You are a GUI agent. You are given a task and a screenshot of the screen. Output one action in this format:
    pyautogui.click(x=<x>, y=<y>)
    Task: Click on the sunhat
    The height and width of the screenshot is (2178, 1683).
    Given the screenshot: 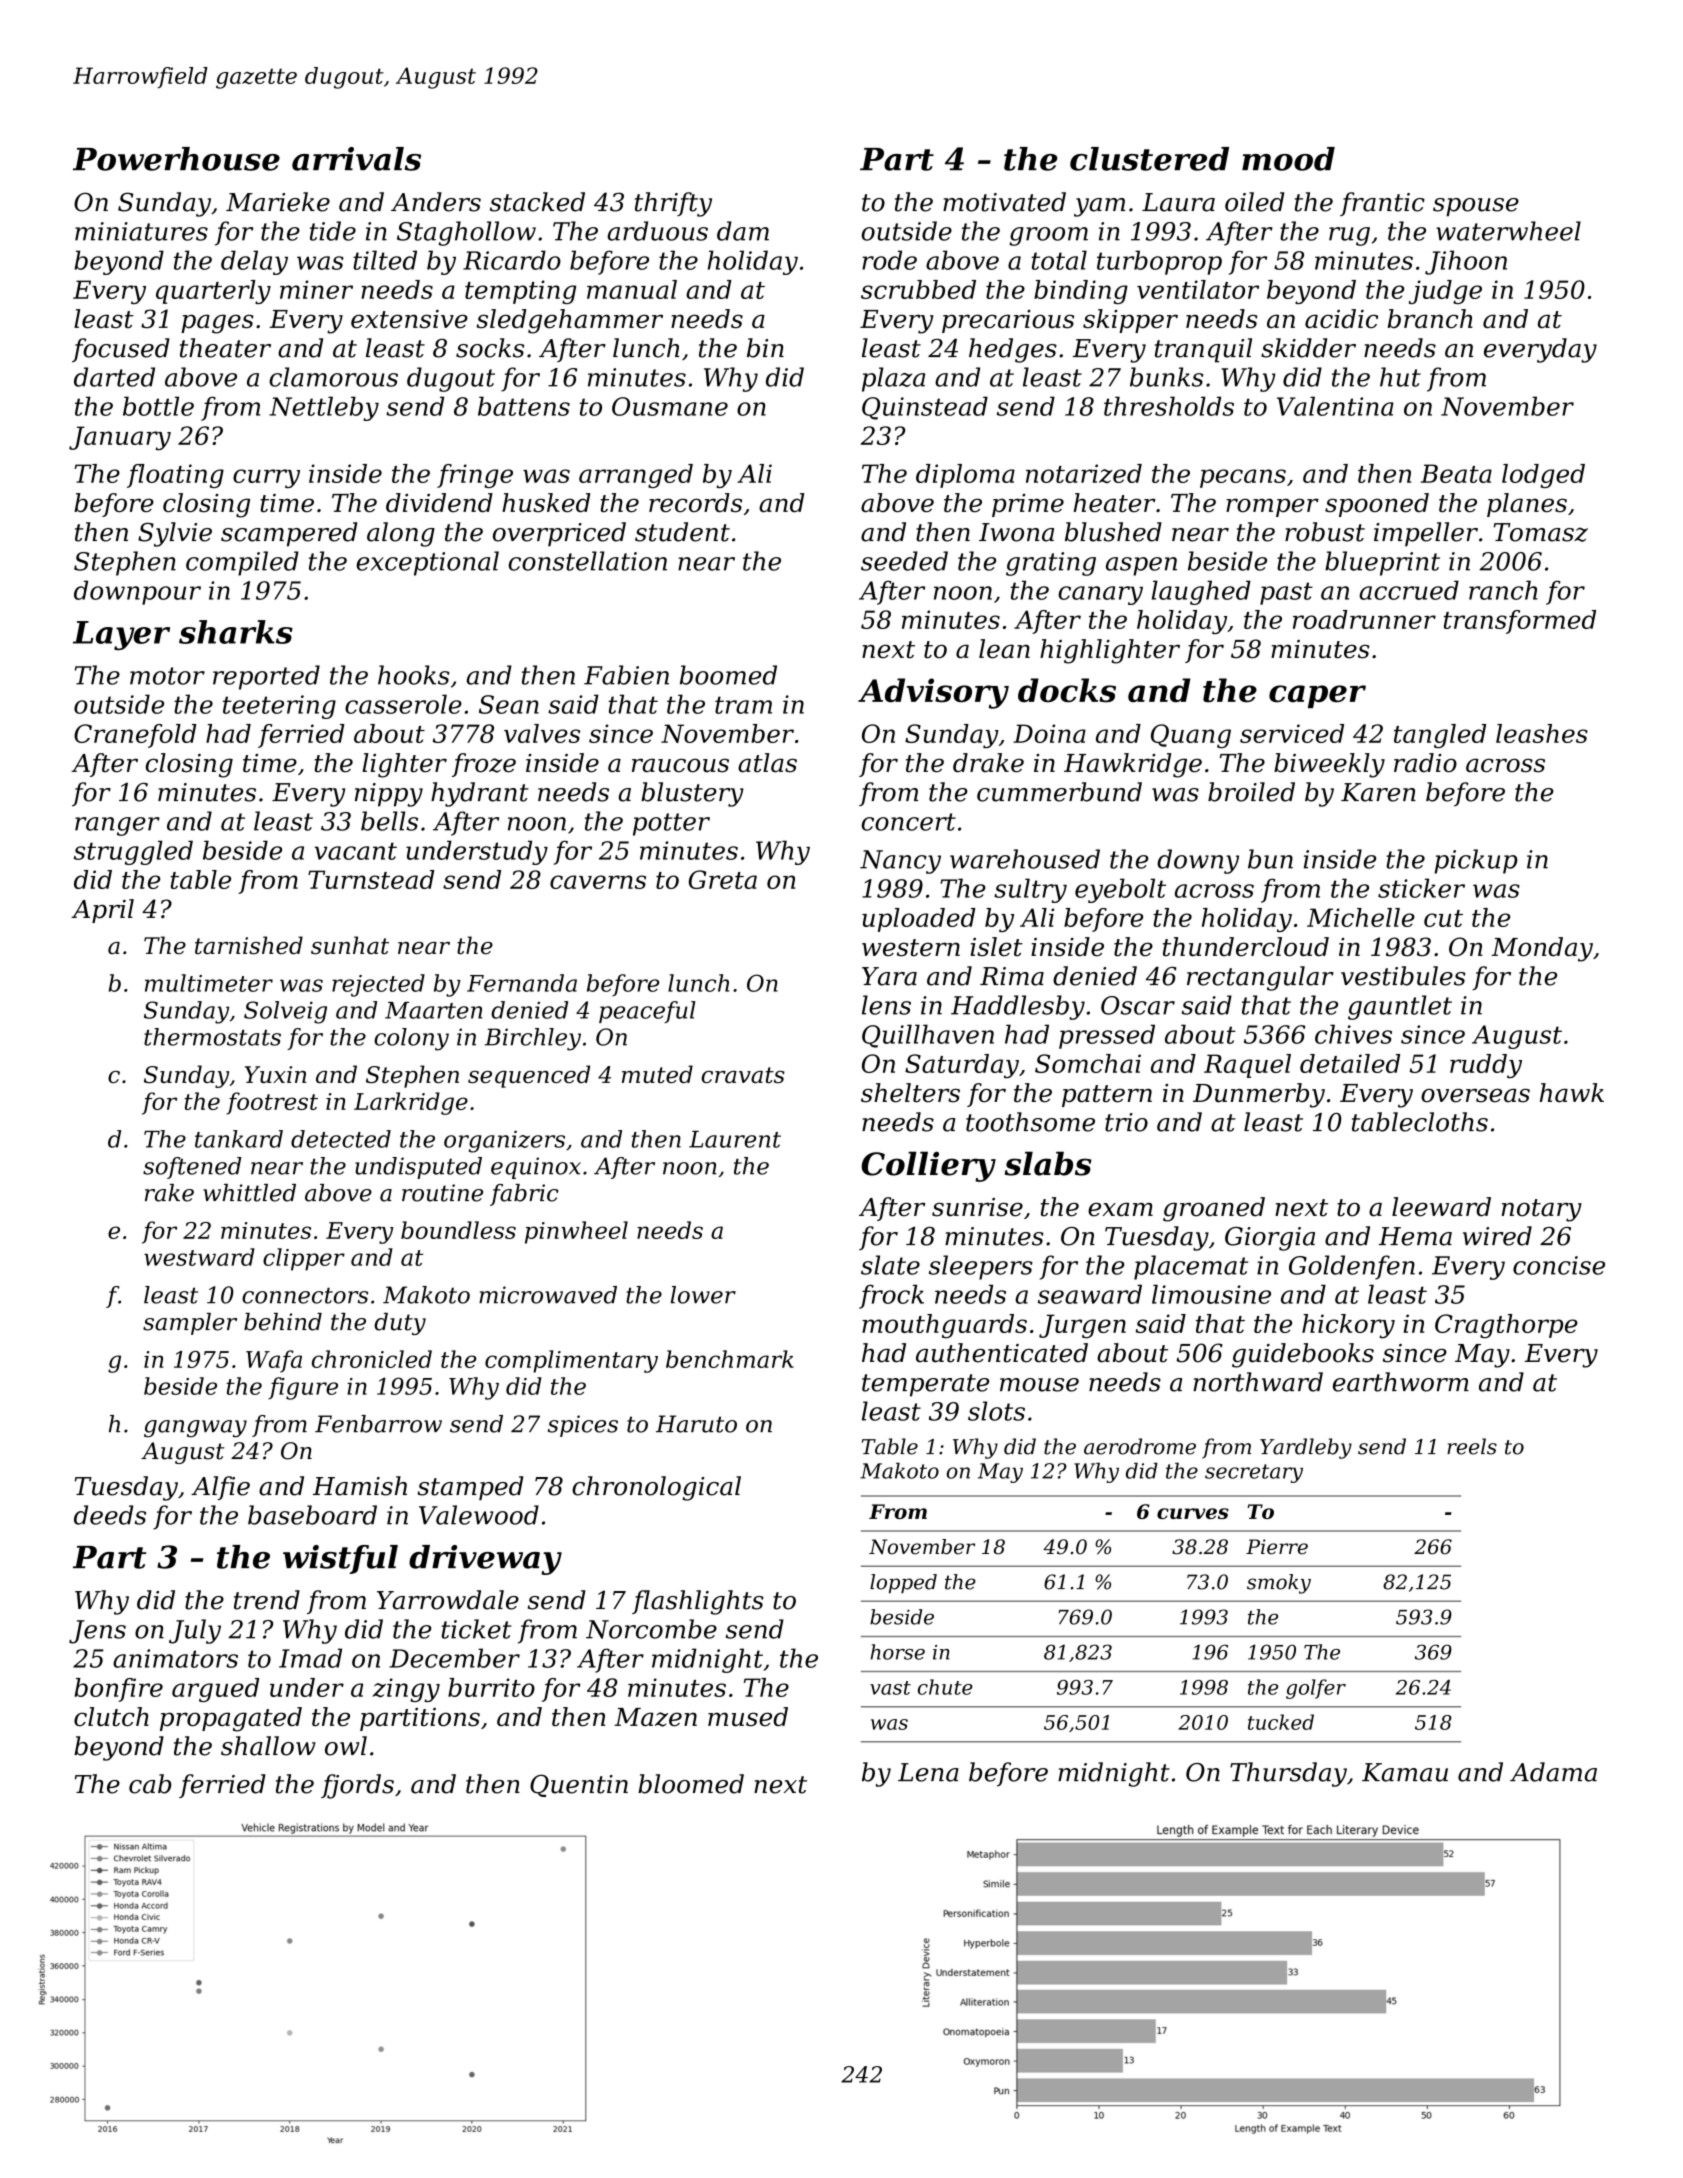 What is the action you would take?
    pyautogui.click(x=350, y=945)
